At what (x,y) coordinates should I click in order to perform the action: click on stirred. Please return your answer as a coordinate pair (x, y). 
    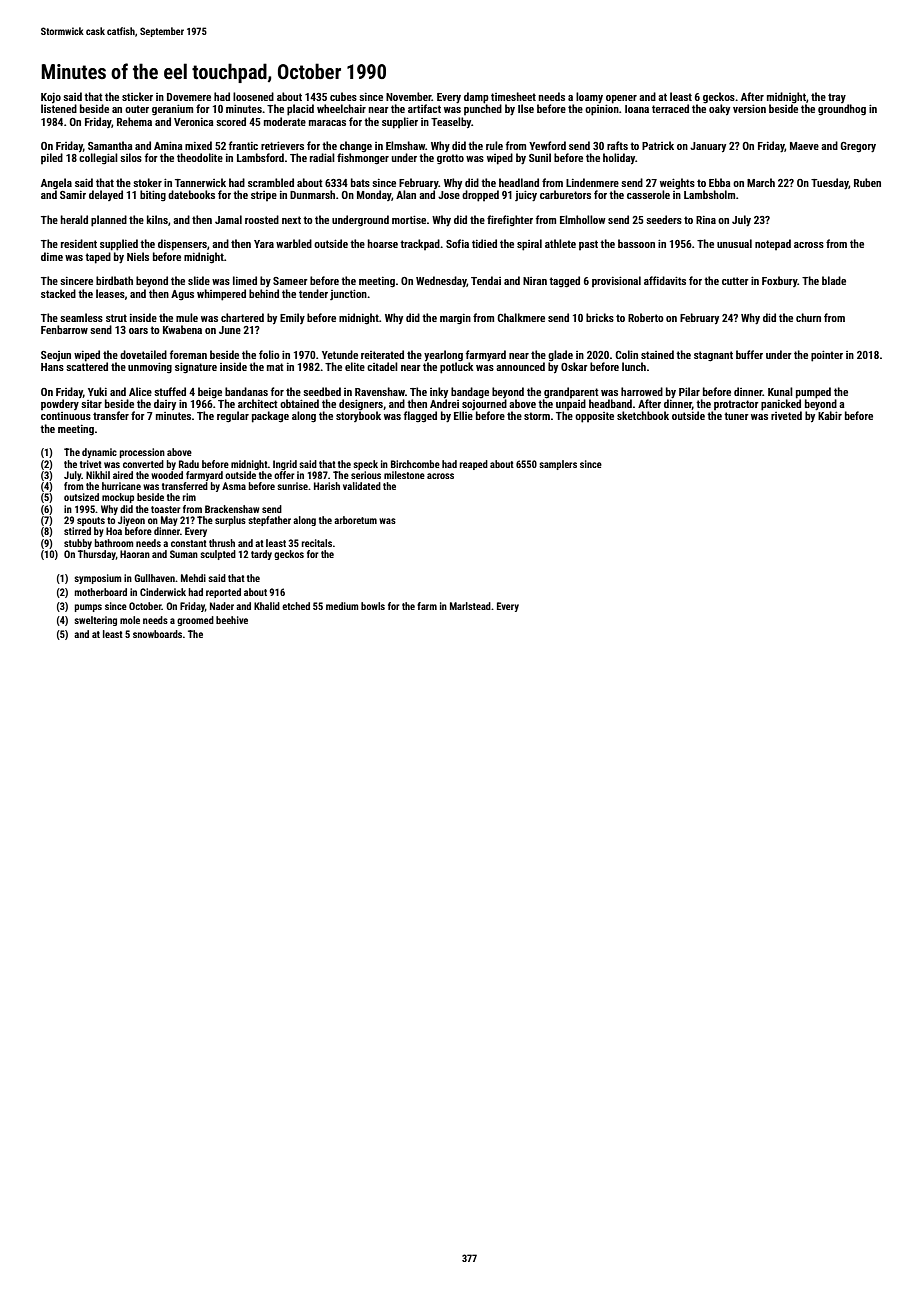
    Looking at the image, I should click on (77, 531).
